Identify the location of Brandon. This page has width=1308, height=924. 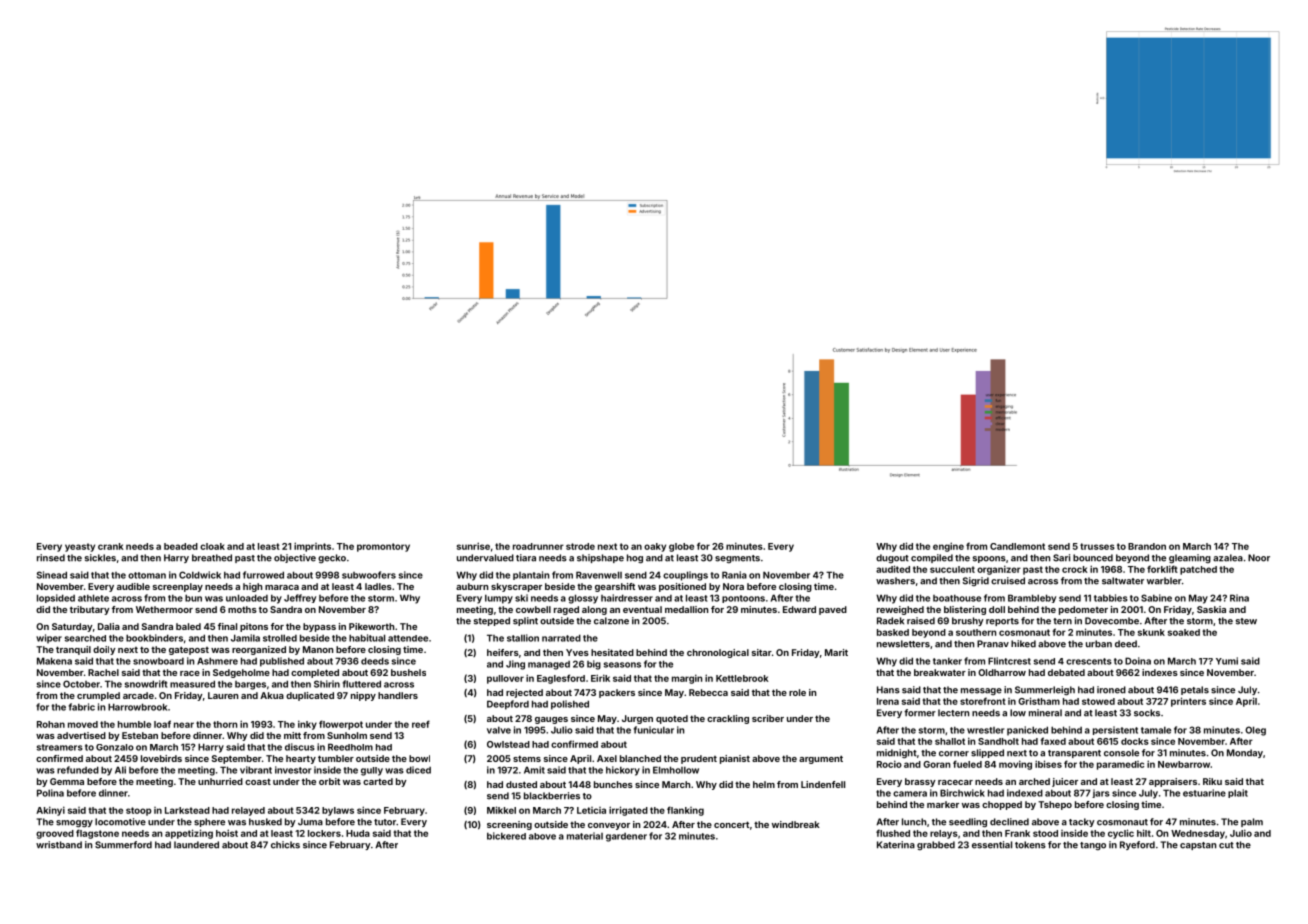
(1147, 546).
